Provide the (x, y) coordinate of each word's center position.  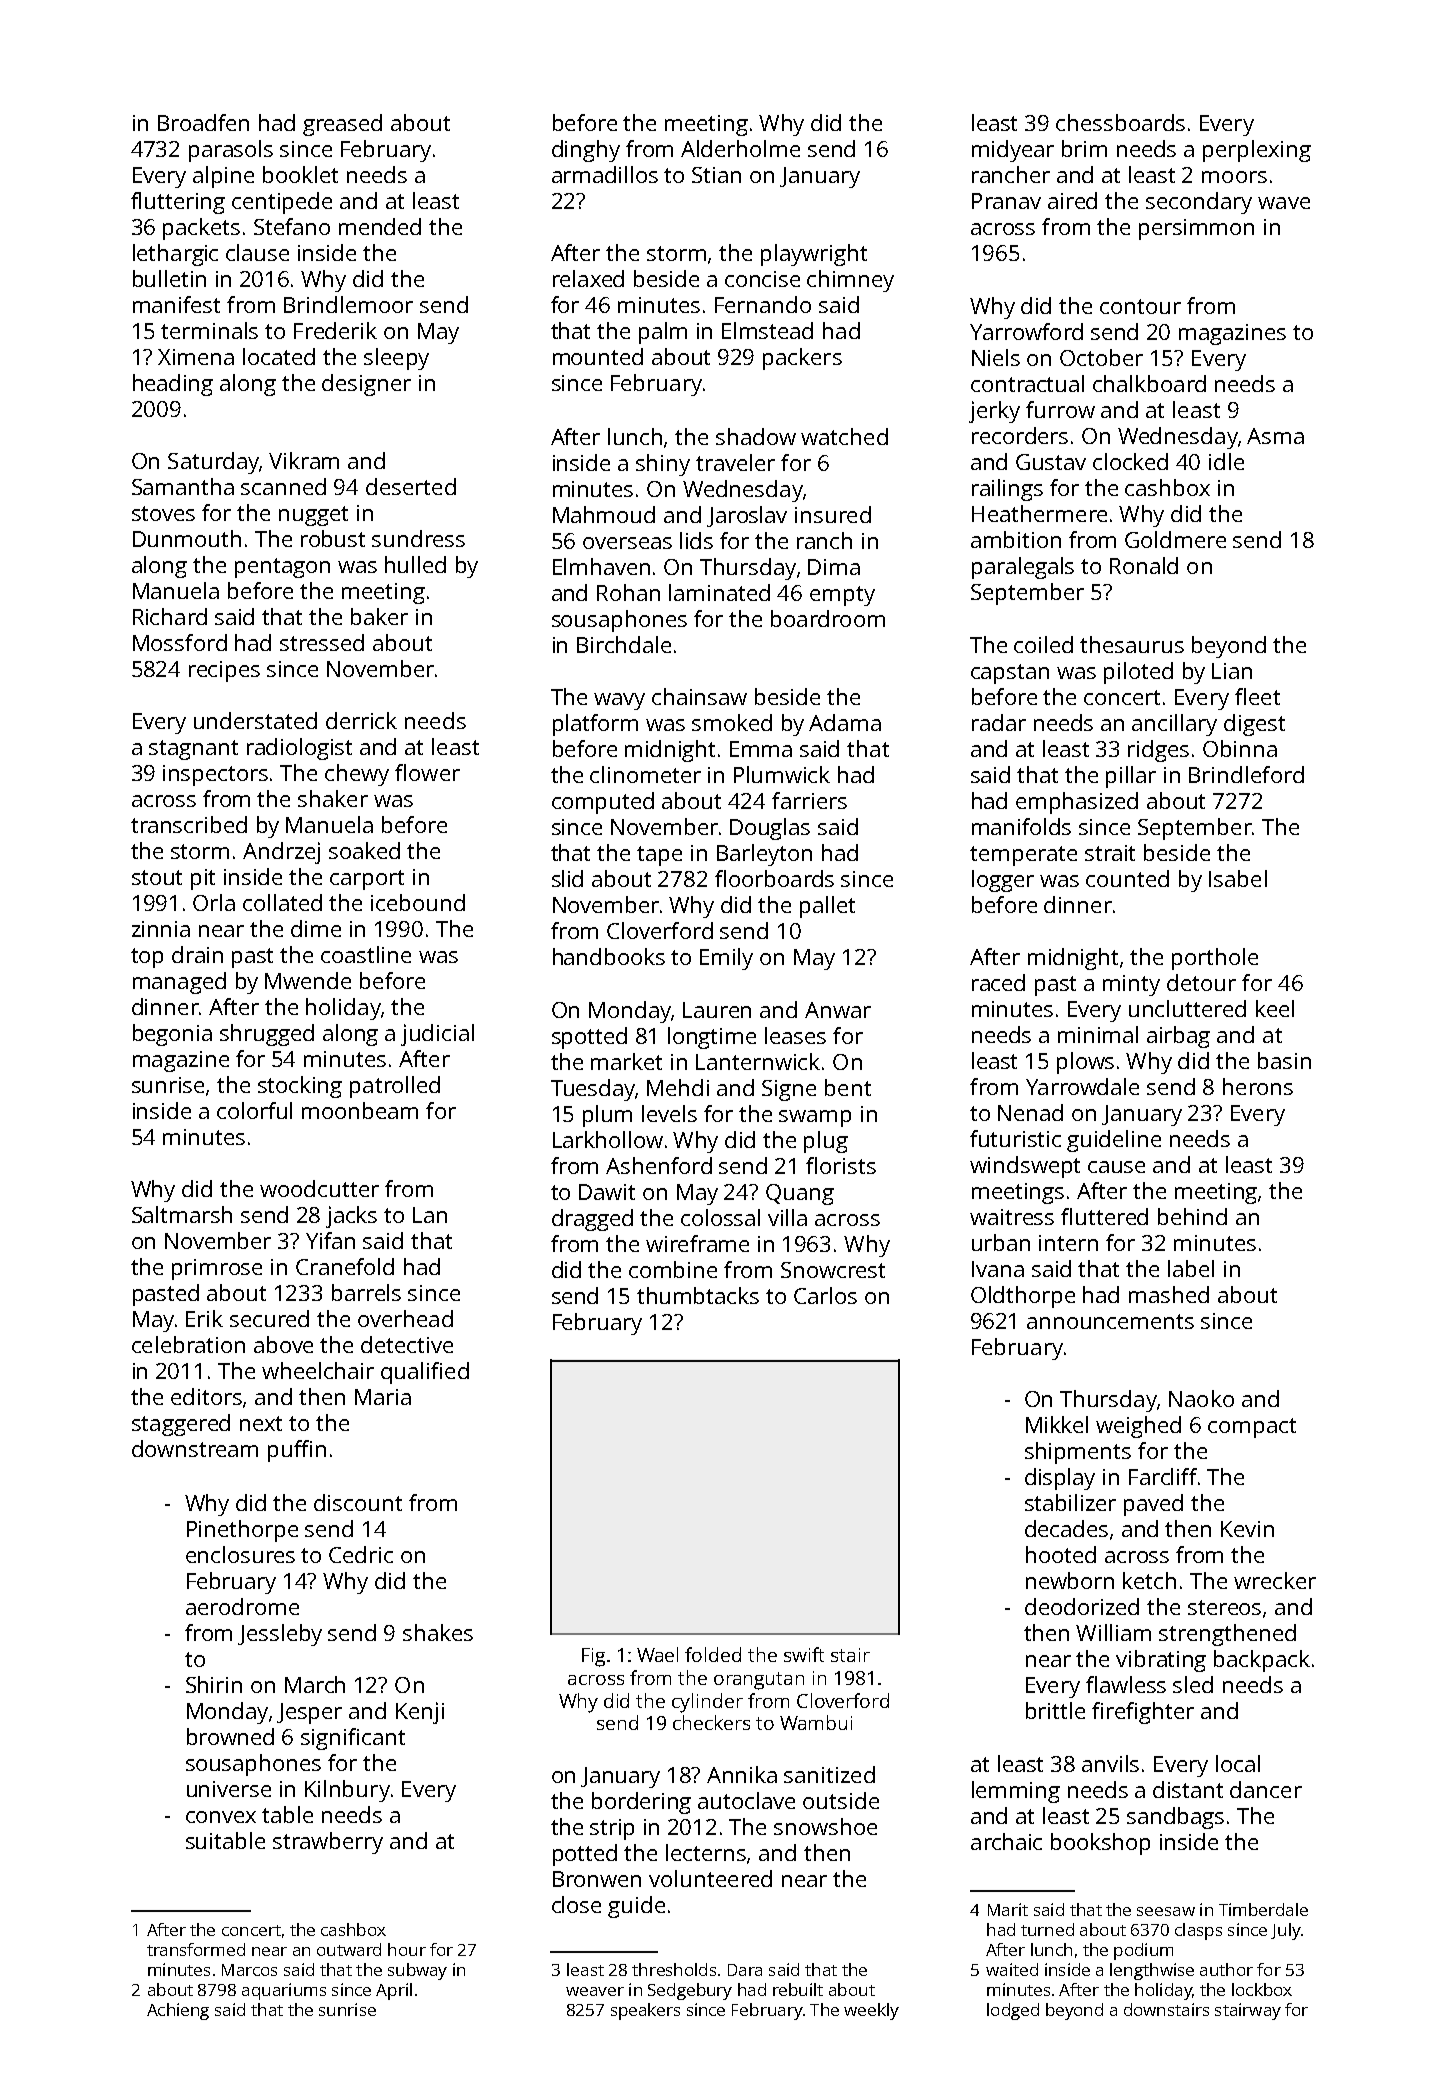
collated (282, 902)
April (394, 1991)
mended (380, 226)
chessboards (1120, 122)
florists (841, 1165)
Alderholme (740, 148)
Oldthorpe (1023, 1297)
